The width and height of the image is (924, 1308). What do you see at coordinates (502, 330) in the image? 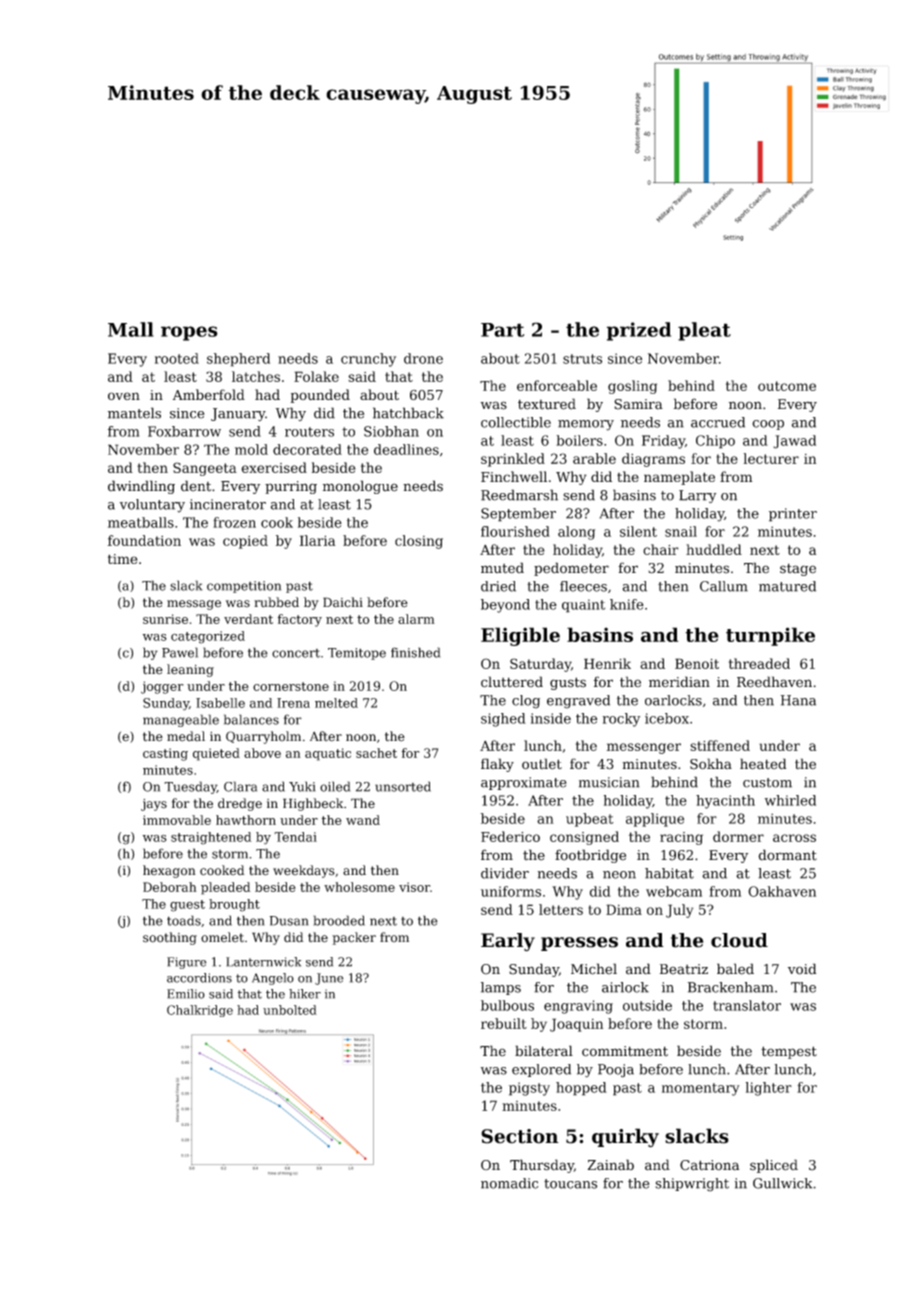
I see `Part` at bounding box center [502, 330].
